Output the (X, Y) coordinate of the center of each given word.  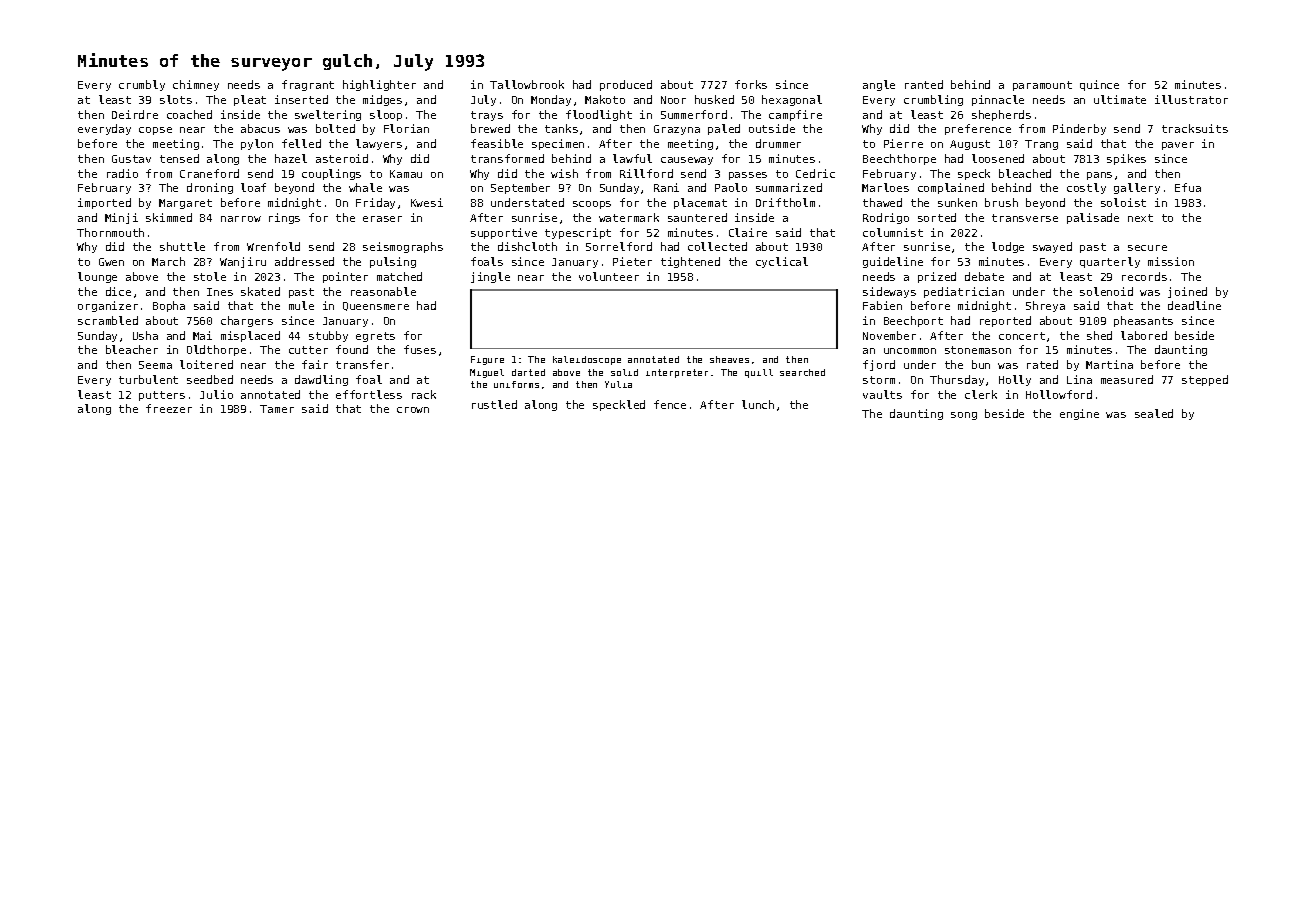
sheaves (729, 359)
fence (670, 404)
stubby (328, 336)
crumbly (142, 85)
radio (122, 173)
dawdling (321, 380)
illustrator (1191, 99)
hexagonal (792, 100)
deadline (1194, 305)
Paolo (731, 187)
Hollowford (1059, 394)
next (1140, 218)
